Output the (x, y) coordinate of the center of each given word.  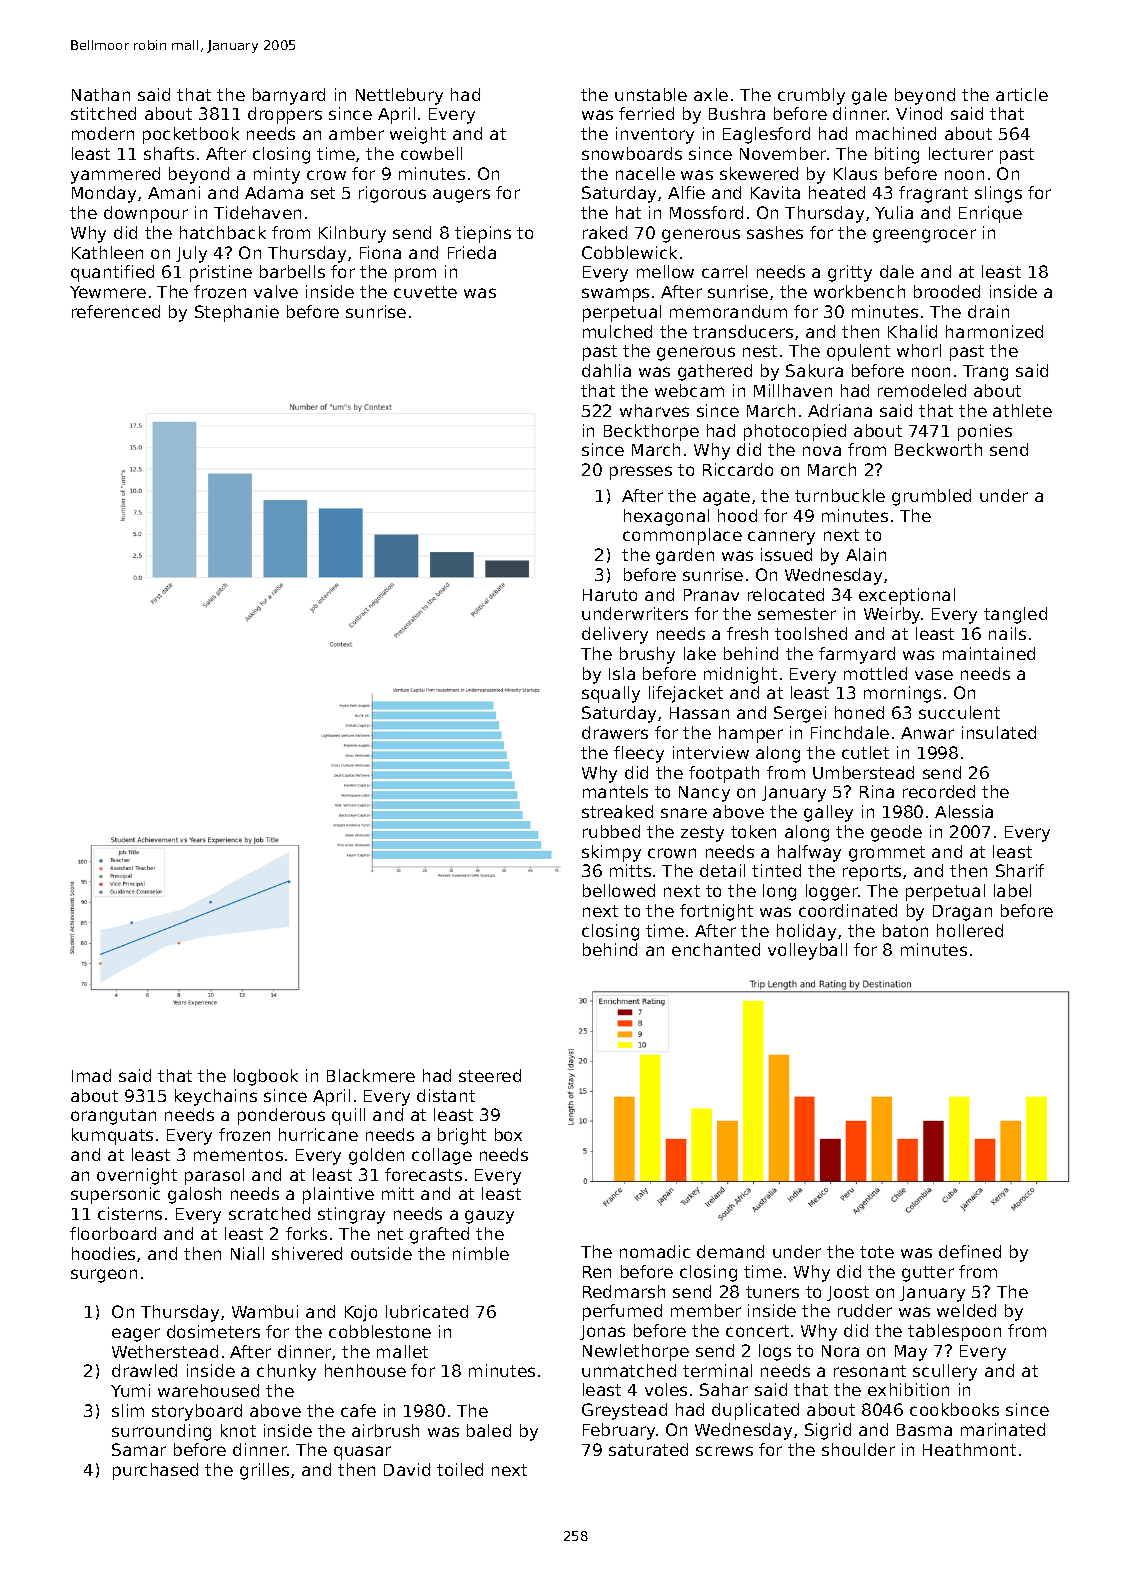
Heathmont (969, 1449)
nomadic (655, 1251)
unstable (651, 94)
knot (238, 1430)
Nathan (101, 94)
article (1022, 94)
